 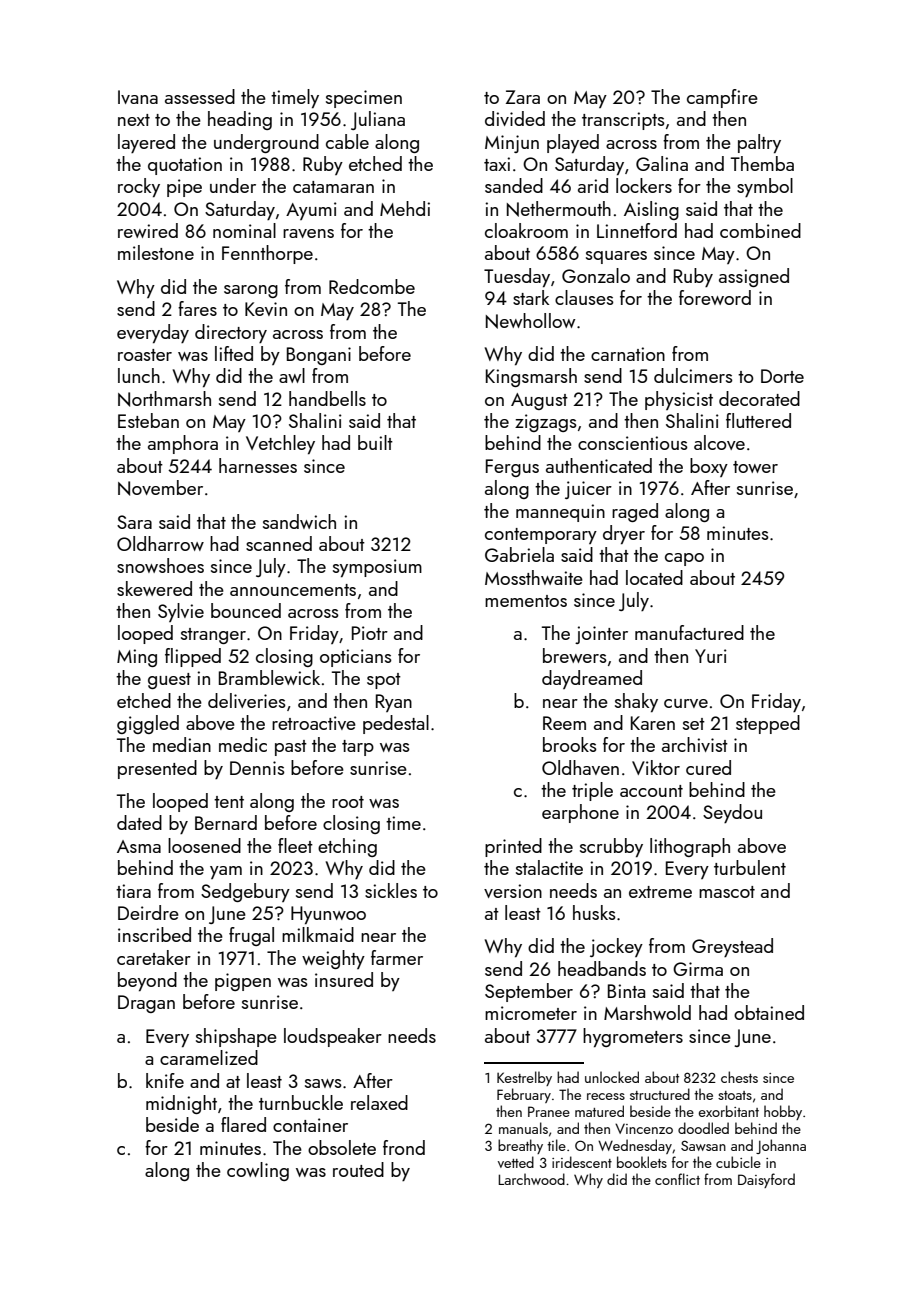 What do you see at coordinates (200, 96) in the screenshot?
I see `assessed` at bounding box center [200, 96].
